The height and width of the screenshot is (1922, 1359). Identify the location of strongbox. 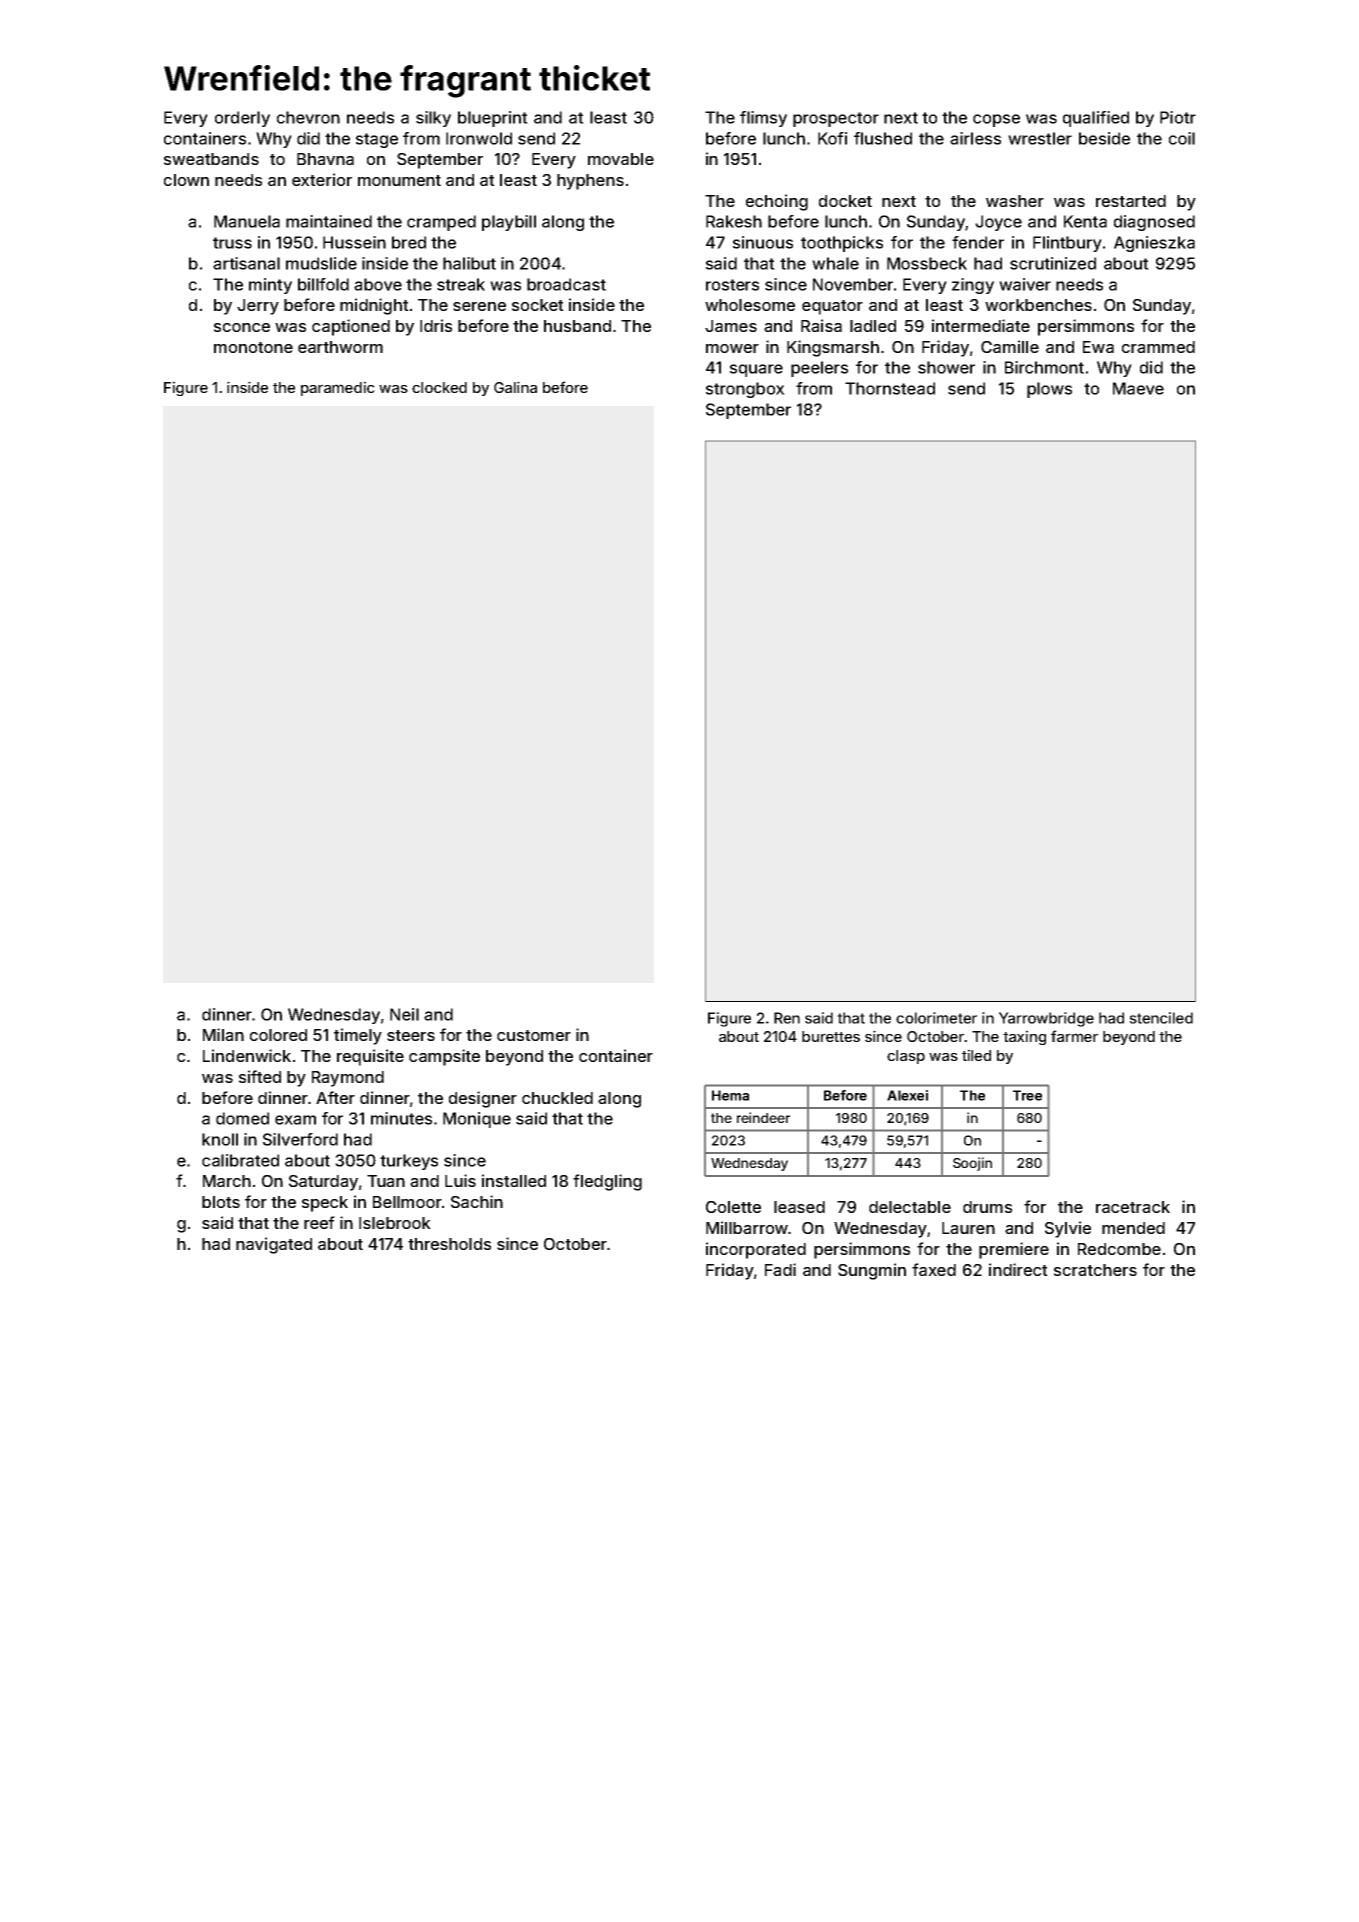
(745, 390).
